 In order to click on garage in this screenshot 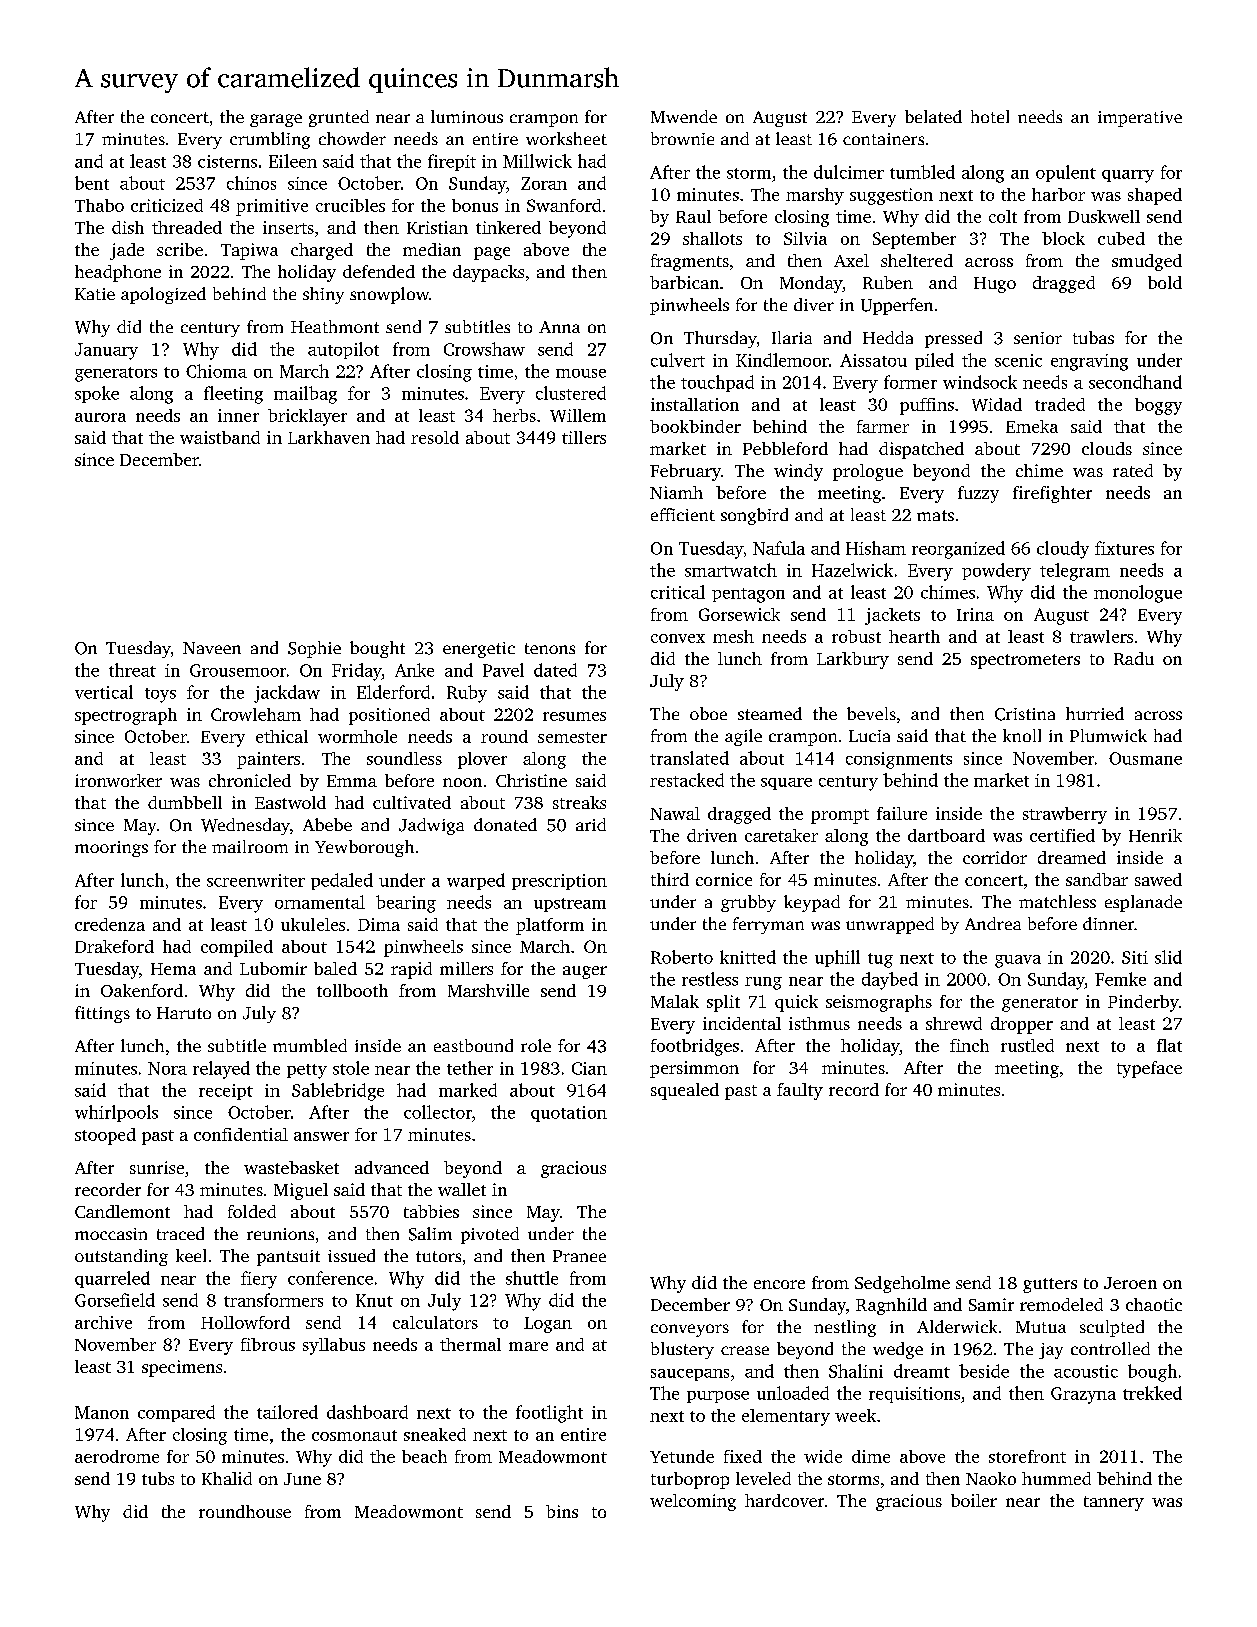, I will do `click(276, 120)`.
